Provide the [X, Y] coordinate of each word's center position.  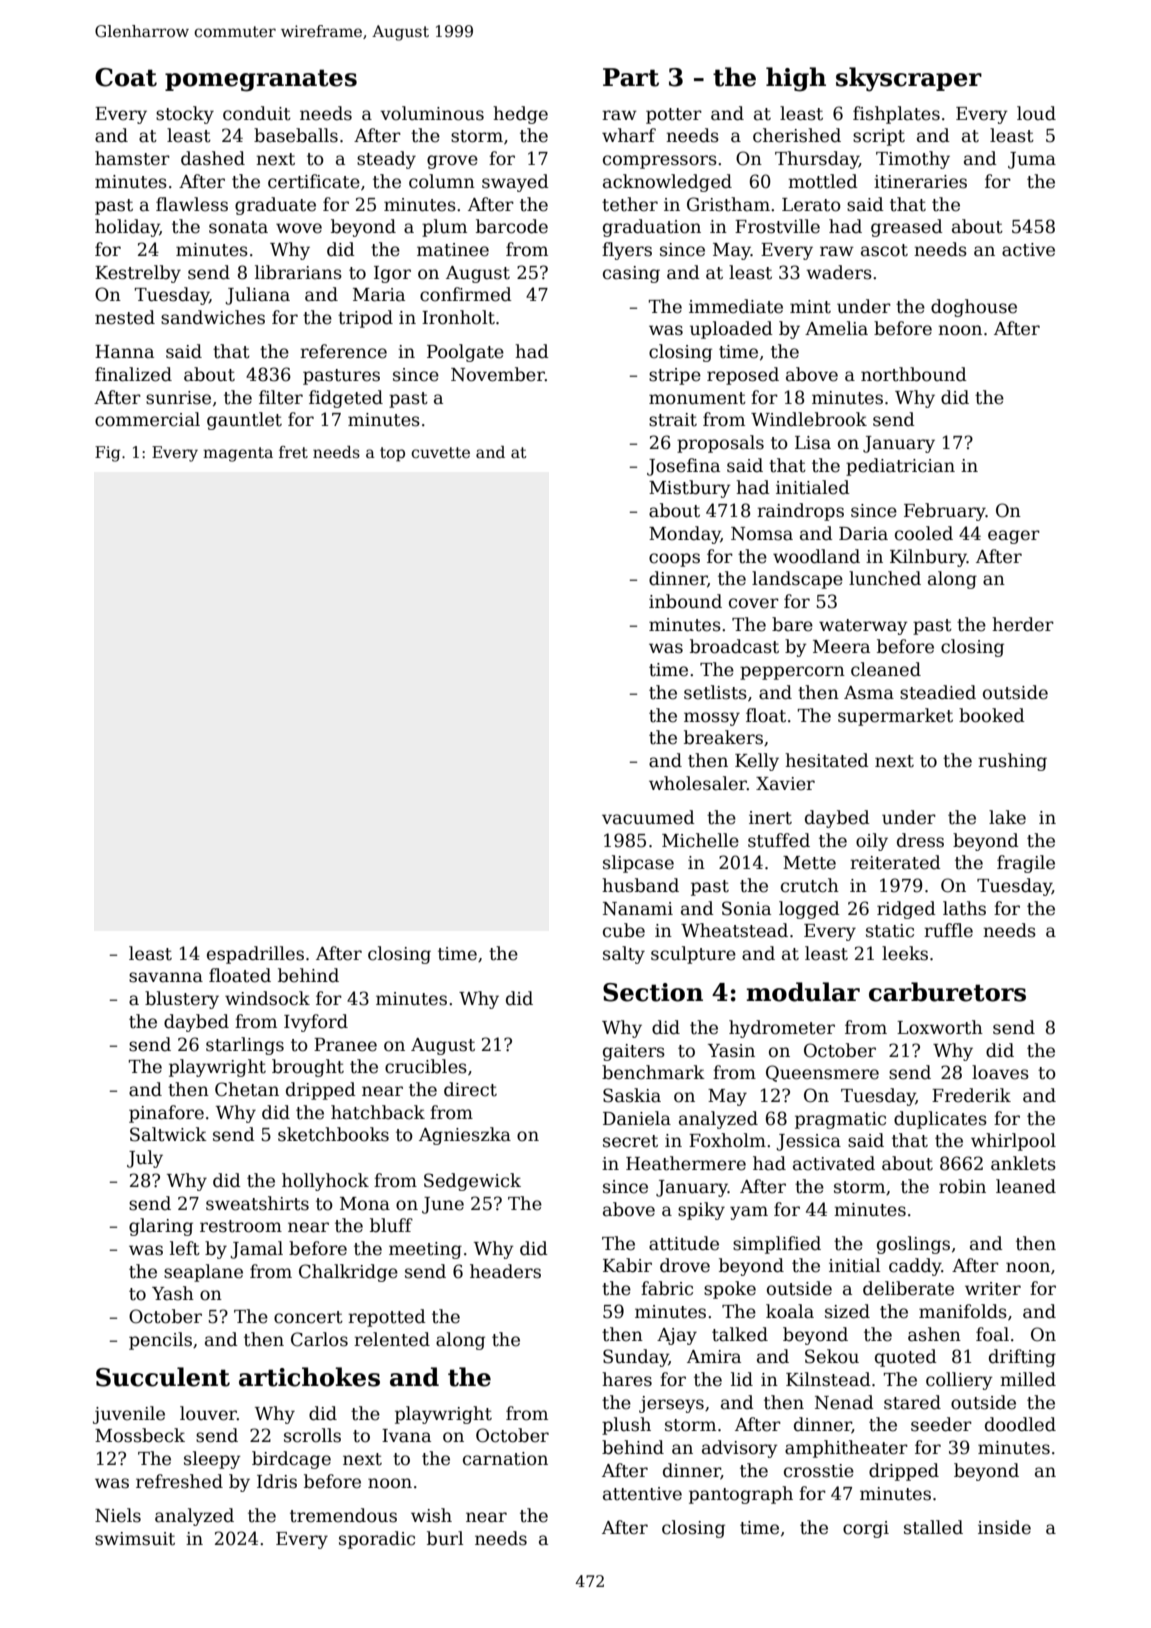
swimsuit [135, 1539]
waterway [863, 627]
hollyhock [325, 1182]
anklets [1023, 1163]
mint [810, 307]
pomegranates [261, 80]
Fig [107, 454]
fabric [667, 1288]
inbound [685, 601]
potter [674, 116]
